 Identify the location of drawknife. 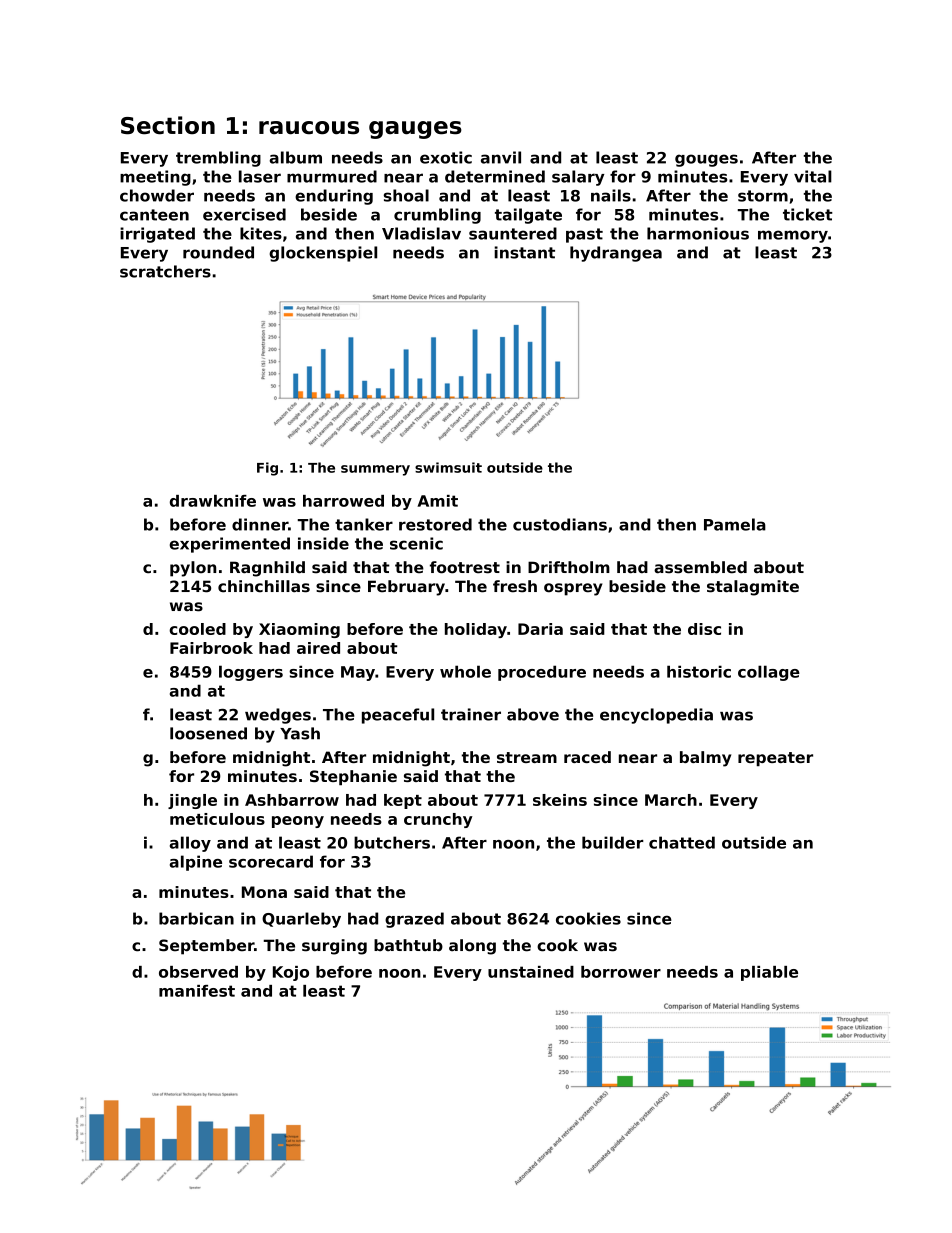
(213, 501).
